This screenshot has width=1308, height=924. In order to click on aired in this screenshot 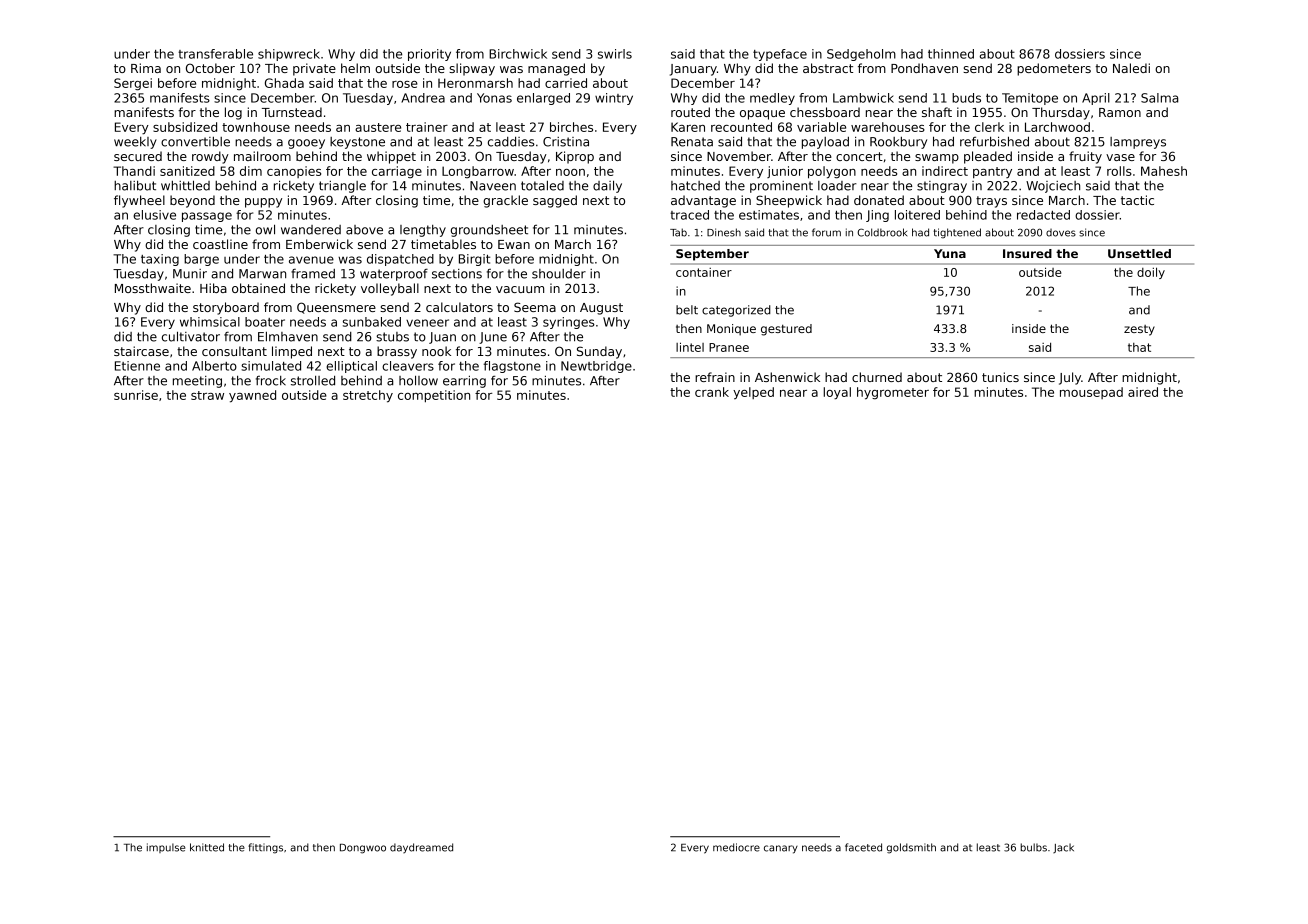, I will do `click(1143, 392)`.
